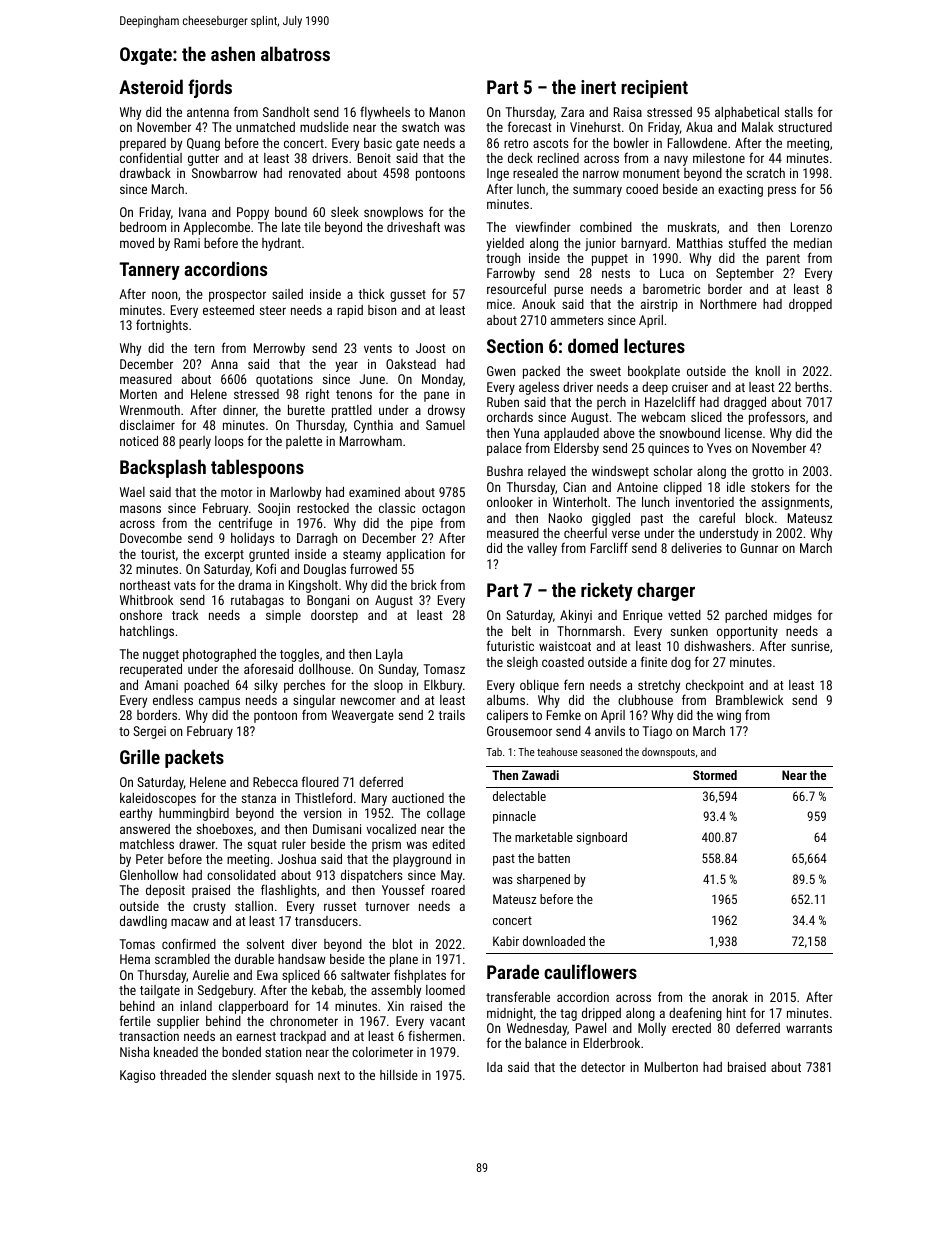  What do you see at coordinates (413, 226) in the document?
I see `driveshaft` at bounding box center [413, 226].
